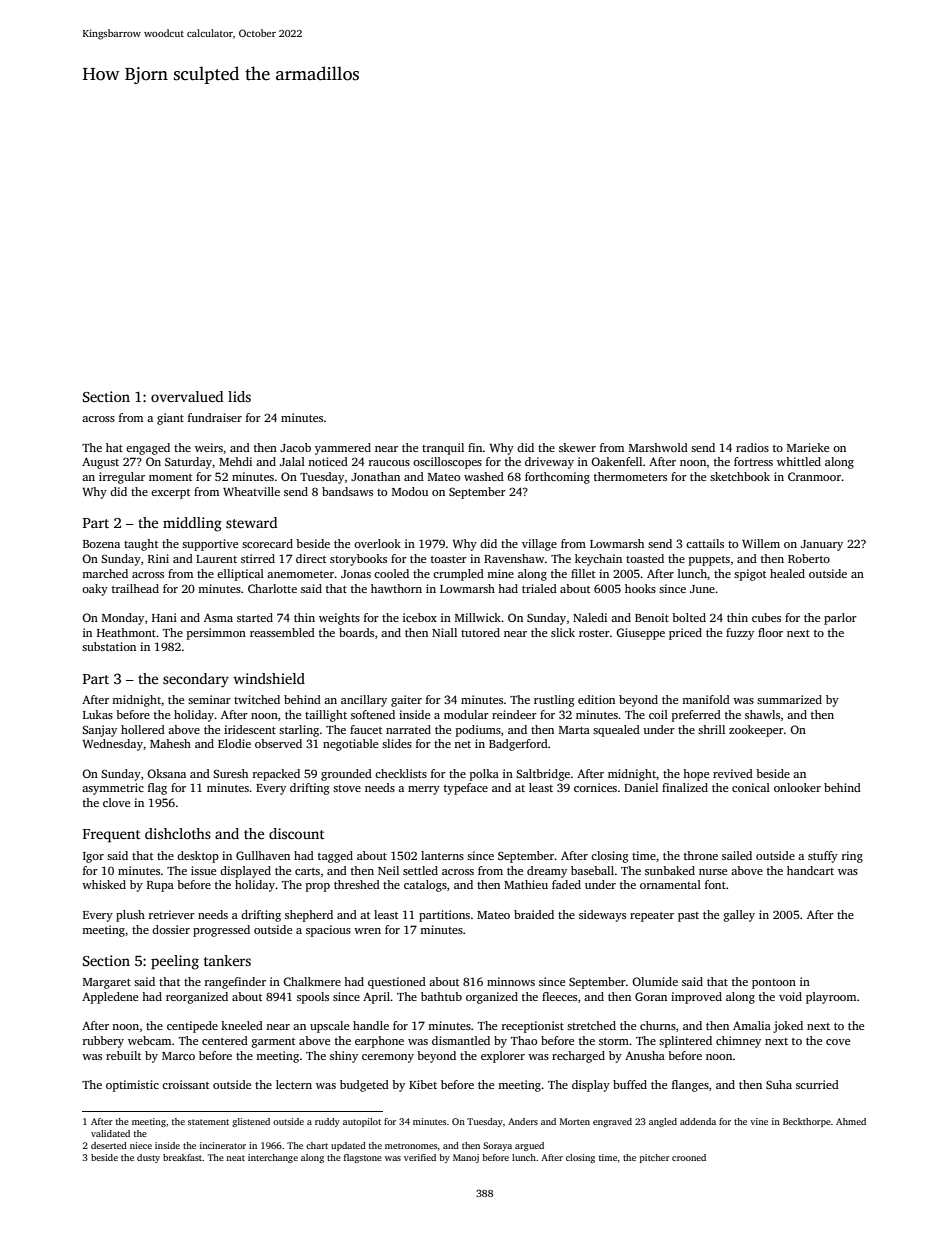 The image size is (952, 1233). What do you see at coordinates (273, 1158) in the screenshot?
I see `interchange` at bounding box center [273, 1158].
